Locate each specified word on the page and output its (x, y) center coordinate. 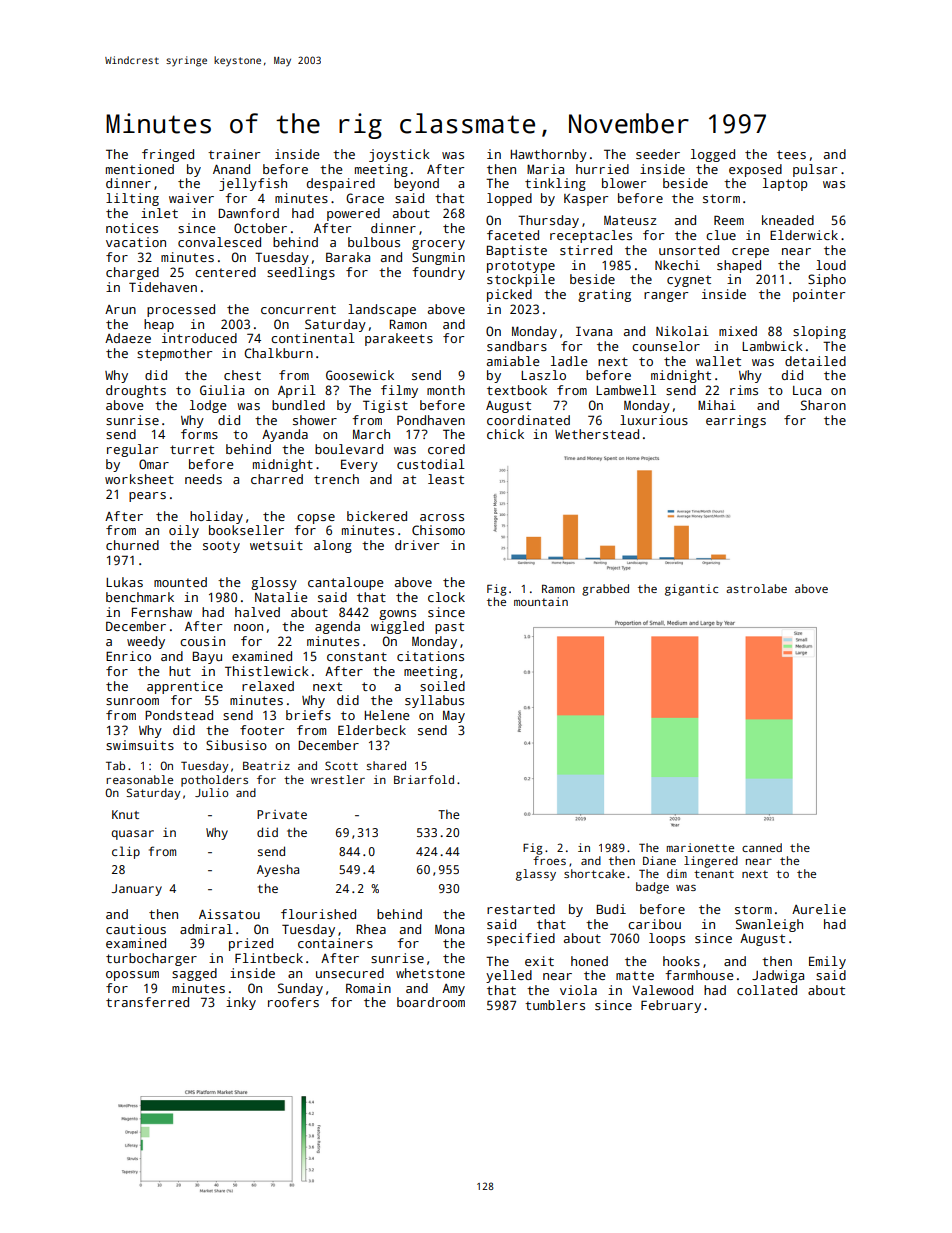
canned (762, 847)
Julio (212, 792)
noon (248, 627)
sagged (194, 974)
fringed (168, 155)
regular (132, 450)
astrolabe (756, 588)
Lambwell (626, 390)
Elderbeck (372, 730)
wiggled (397, 627)
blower (624, 183)
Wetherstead (597, 434)
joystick (399, 155)
